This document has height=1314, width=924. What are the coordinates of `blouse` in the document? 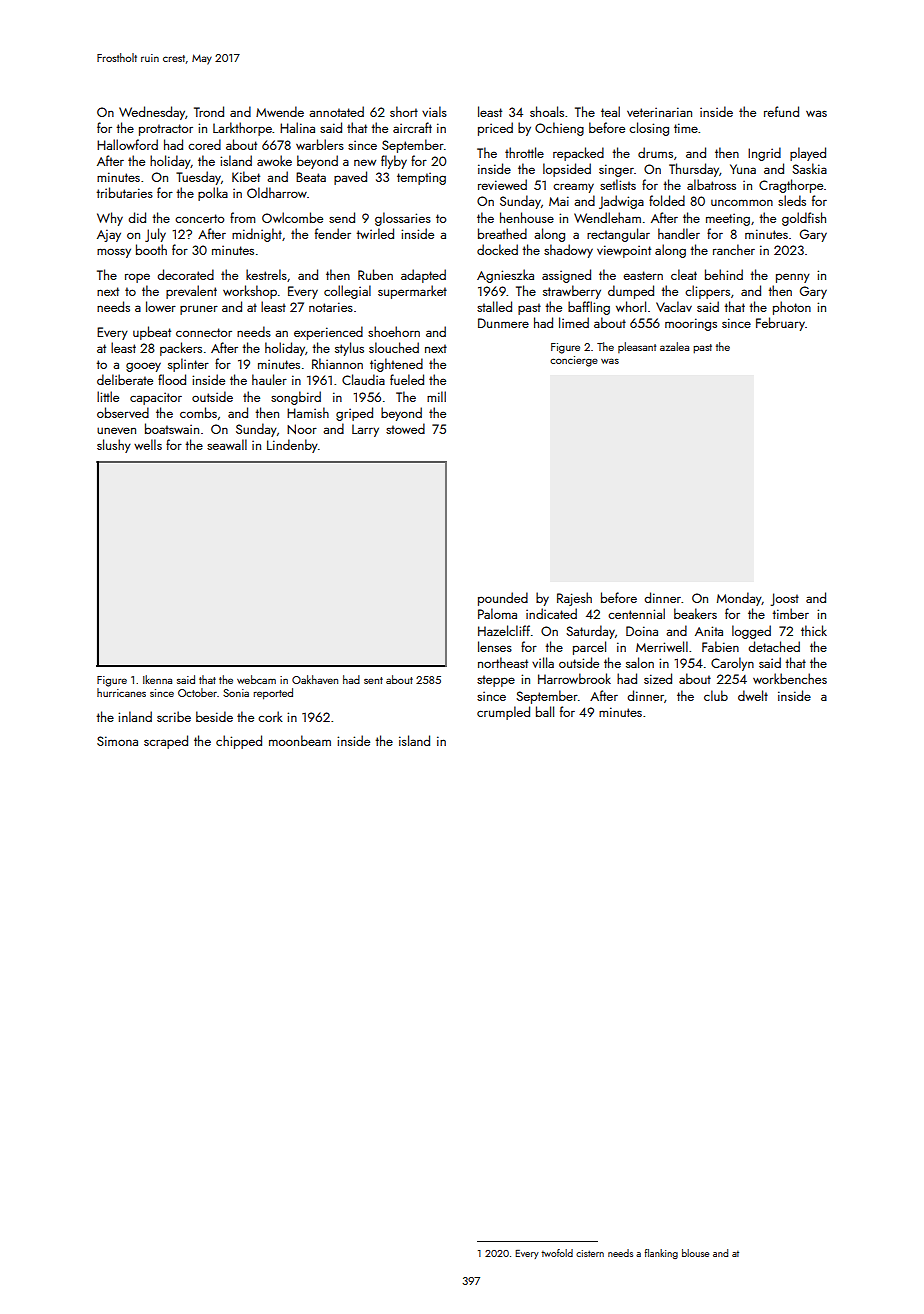 It's located at (695, 1253).
